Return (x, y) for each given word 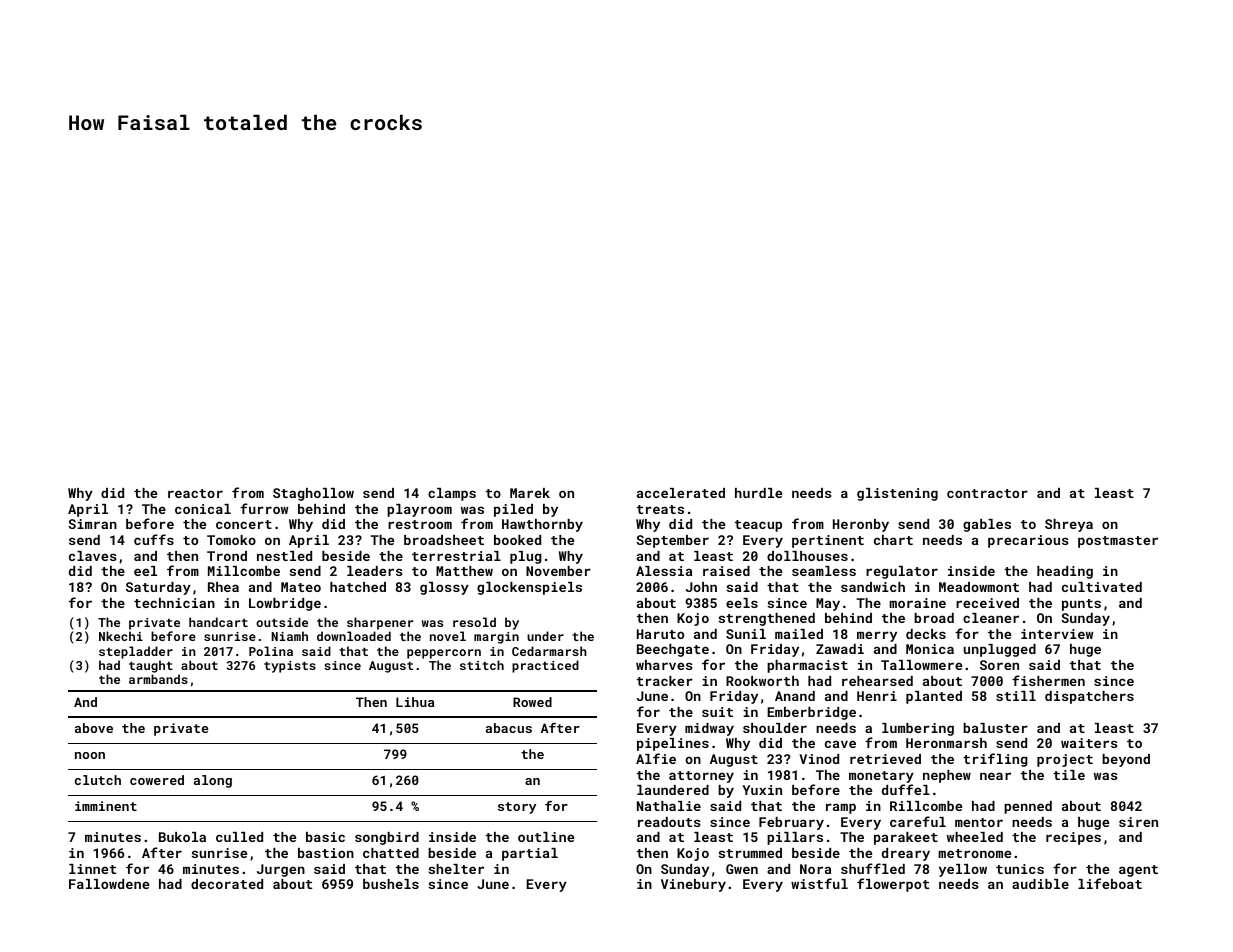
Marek (530, 493)
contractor (987, 493)
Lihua (415, 702)
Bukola (182, 837)
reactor (195, 493)
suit (717, 712)
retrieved (885, 759)
